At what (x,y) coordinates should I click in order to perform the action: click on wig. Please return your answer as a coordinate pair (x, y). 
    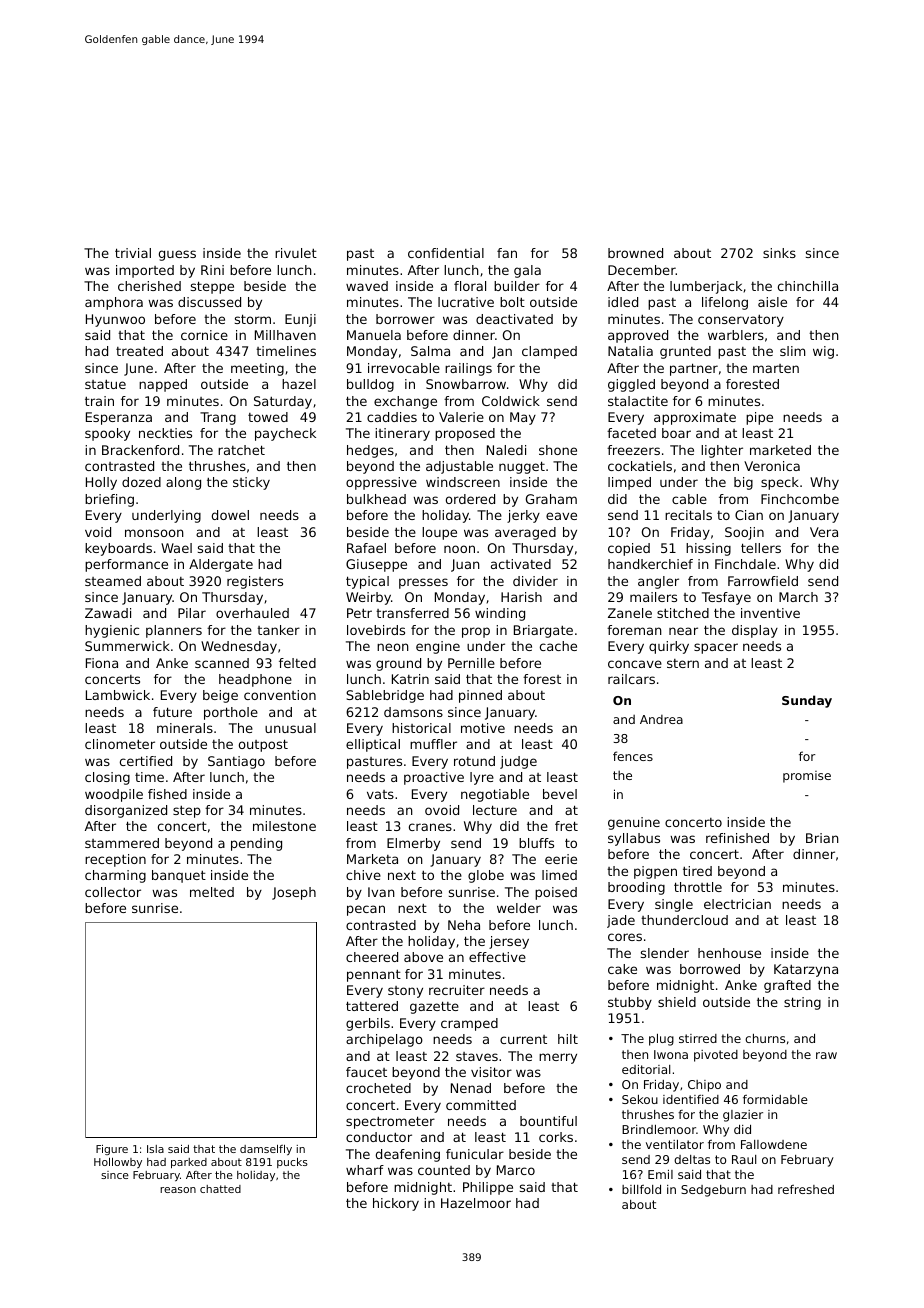
    Looking at the image, I should click on (823, 352).
